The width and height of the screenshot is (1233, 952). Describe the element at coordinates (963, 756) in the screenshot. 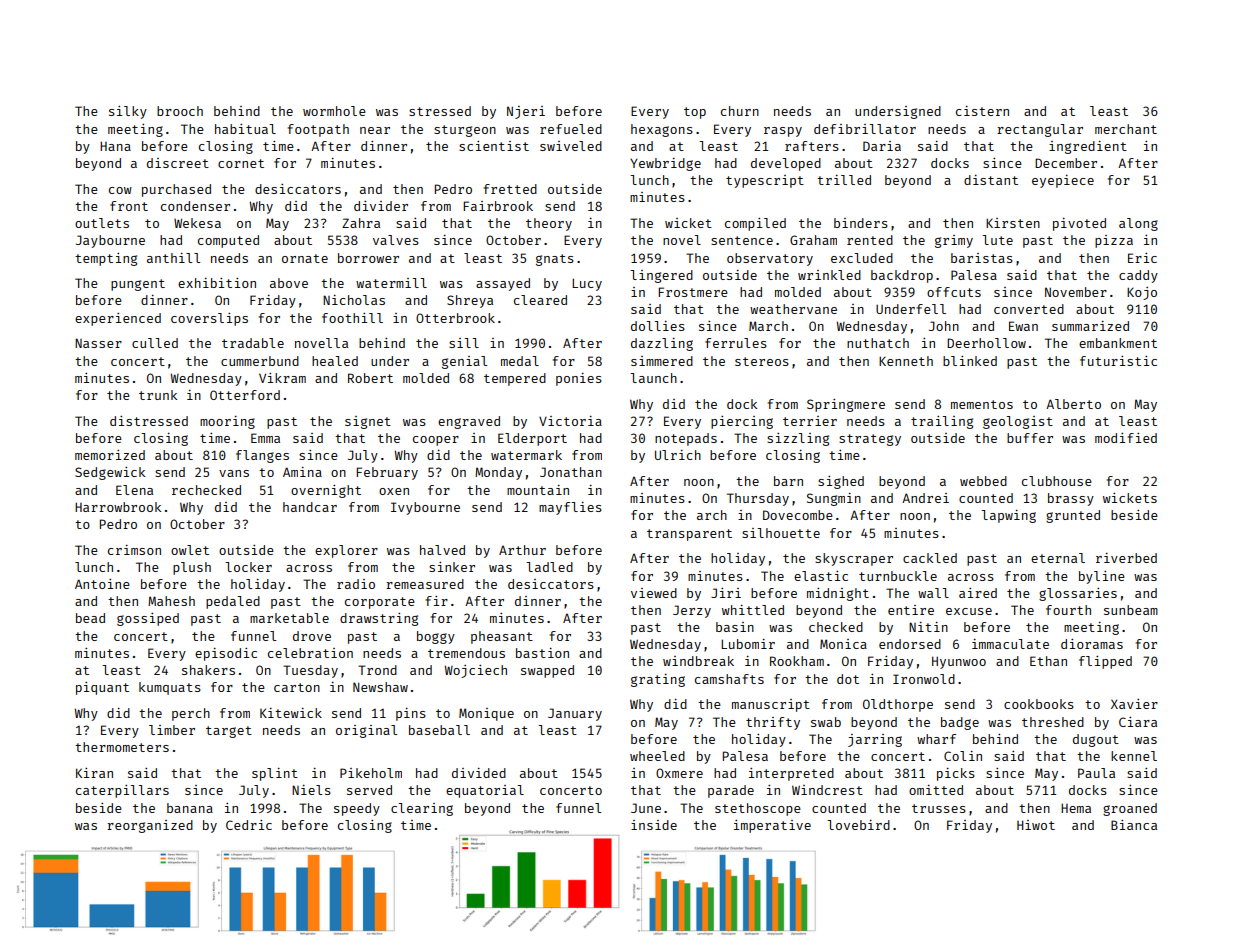

I see `Colin` at that location.
